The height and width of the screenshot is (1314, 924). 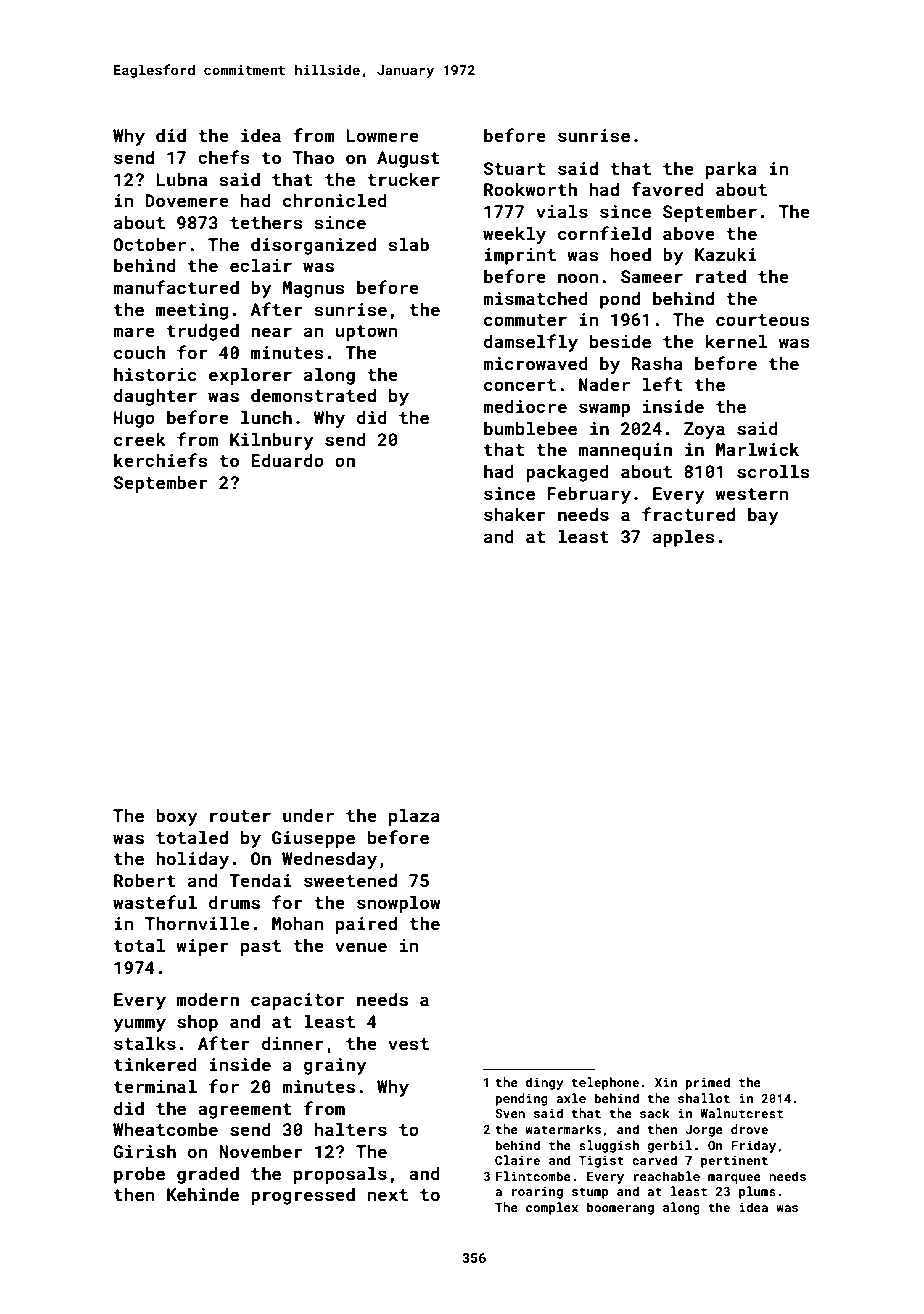 I want to click on Sameer, so click(x=652, y=276).
